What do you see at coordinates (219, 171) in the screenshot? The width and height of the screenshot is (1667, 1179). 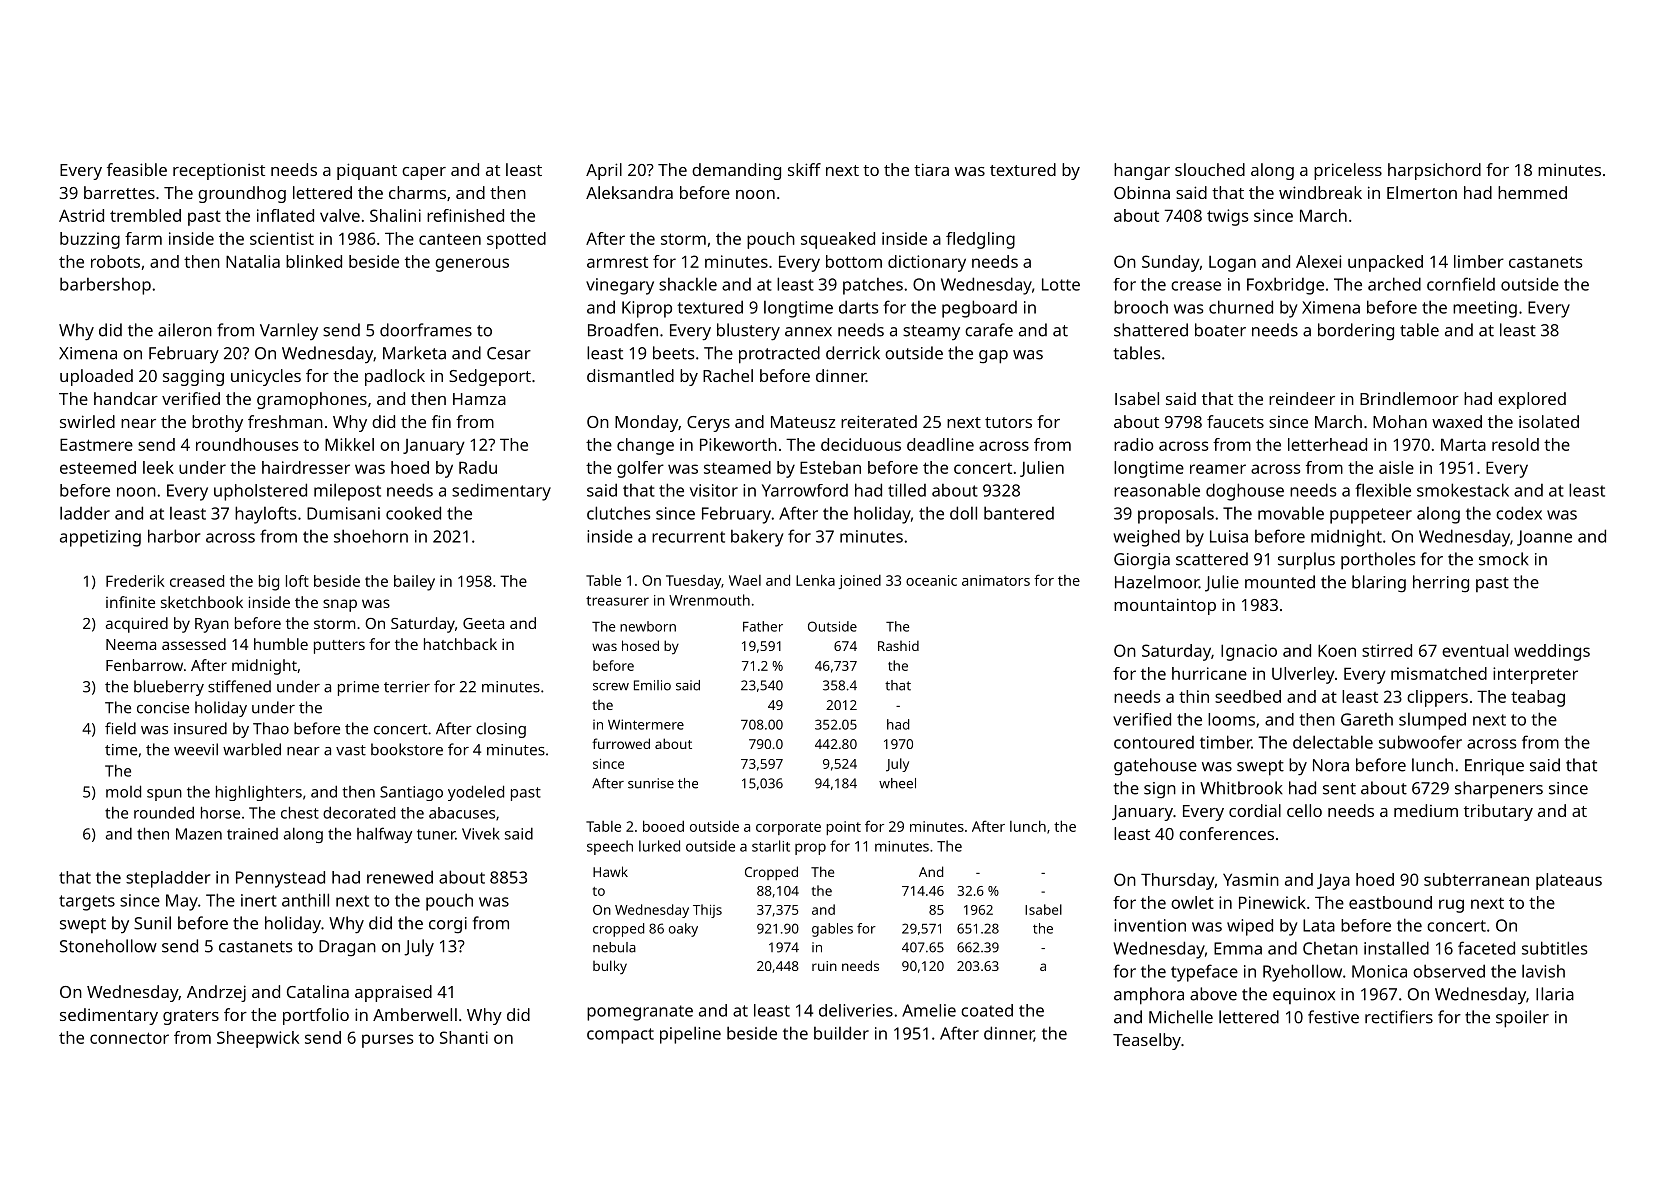 I see `receptionist` at bounding box center [219, 171].
